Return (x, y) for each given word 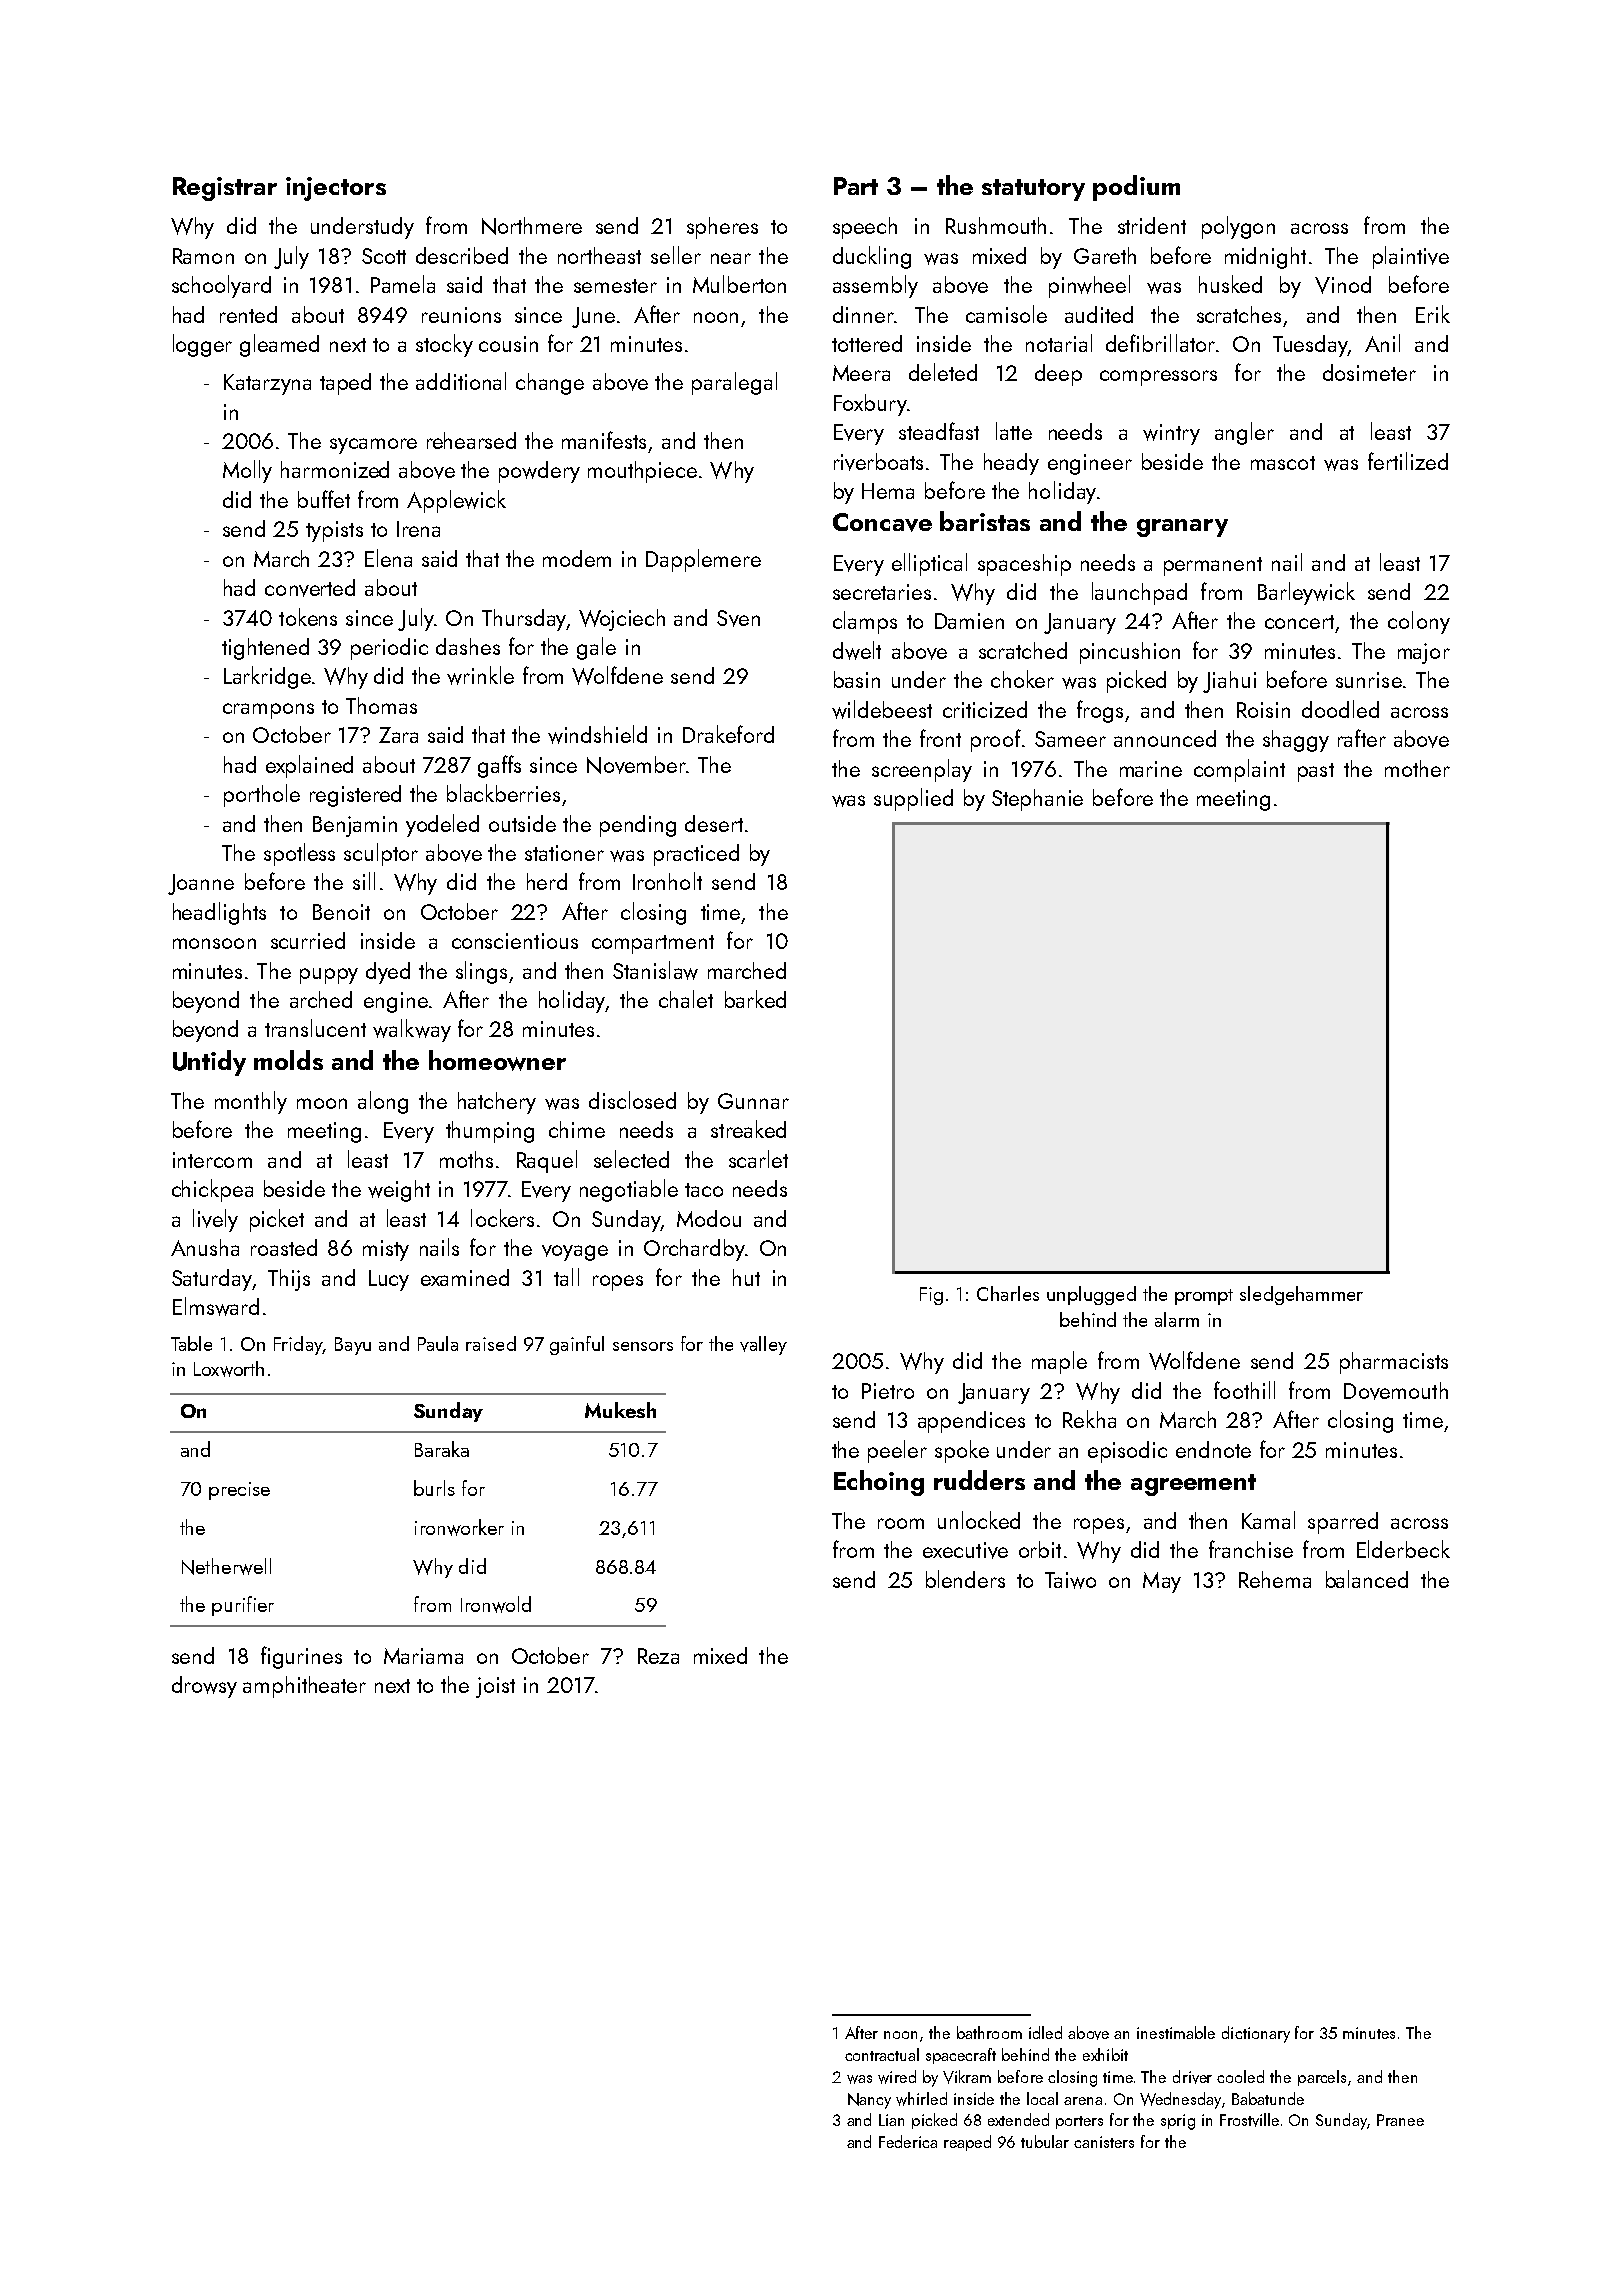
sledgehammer (1301, 1295)
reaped (967, 2143)
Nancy (869, 2101)
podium (1136, 188)
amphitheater (304, 1687)
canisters (1104, 2142)
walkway (412, 1030)
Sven (738, 618)
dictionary (1256, 2034)
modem (577, 558)
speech (865, 228)
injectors (336, 189)
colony (1419, 622)
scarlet (758, 1159)
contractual (882, 2054)
